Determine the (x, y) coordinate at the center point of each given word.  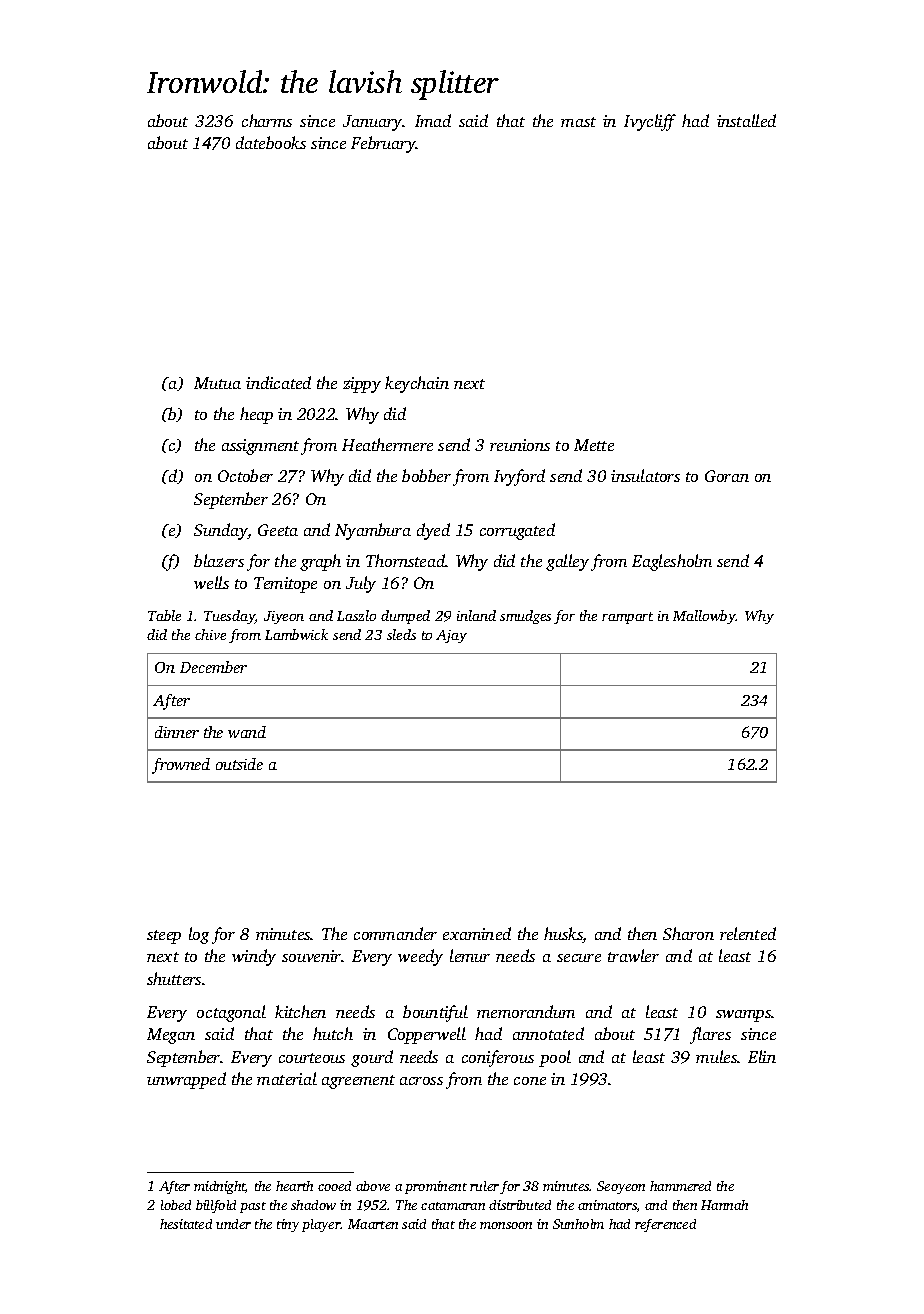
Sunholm (578, 1224)
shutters (174, 978)
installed (746, 120)
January (373, 123)
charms (267, 120)
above (373, 1186)
